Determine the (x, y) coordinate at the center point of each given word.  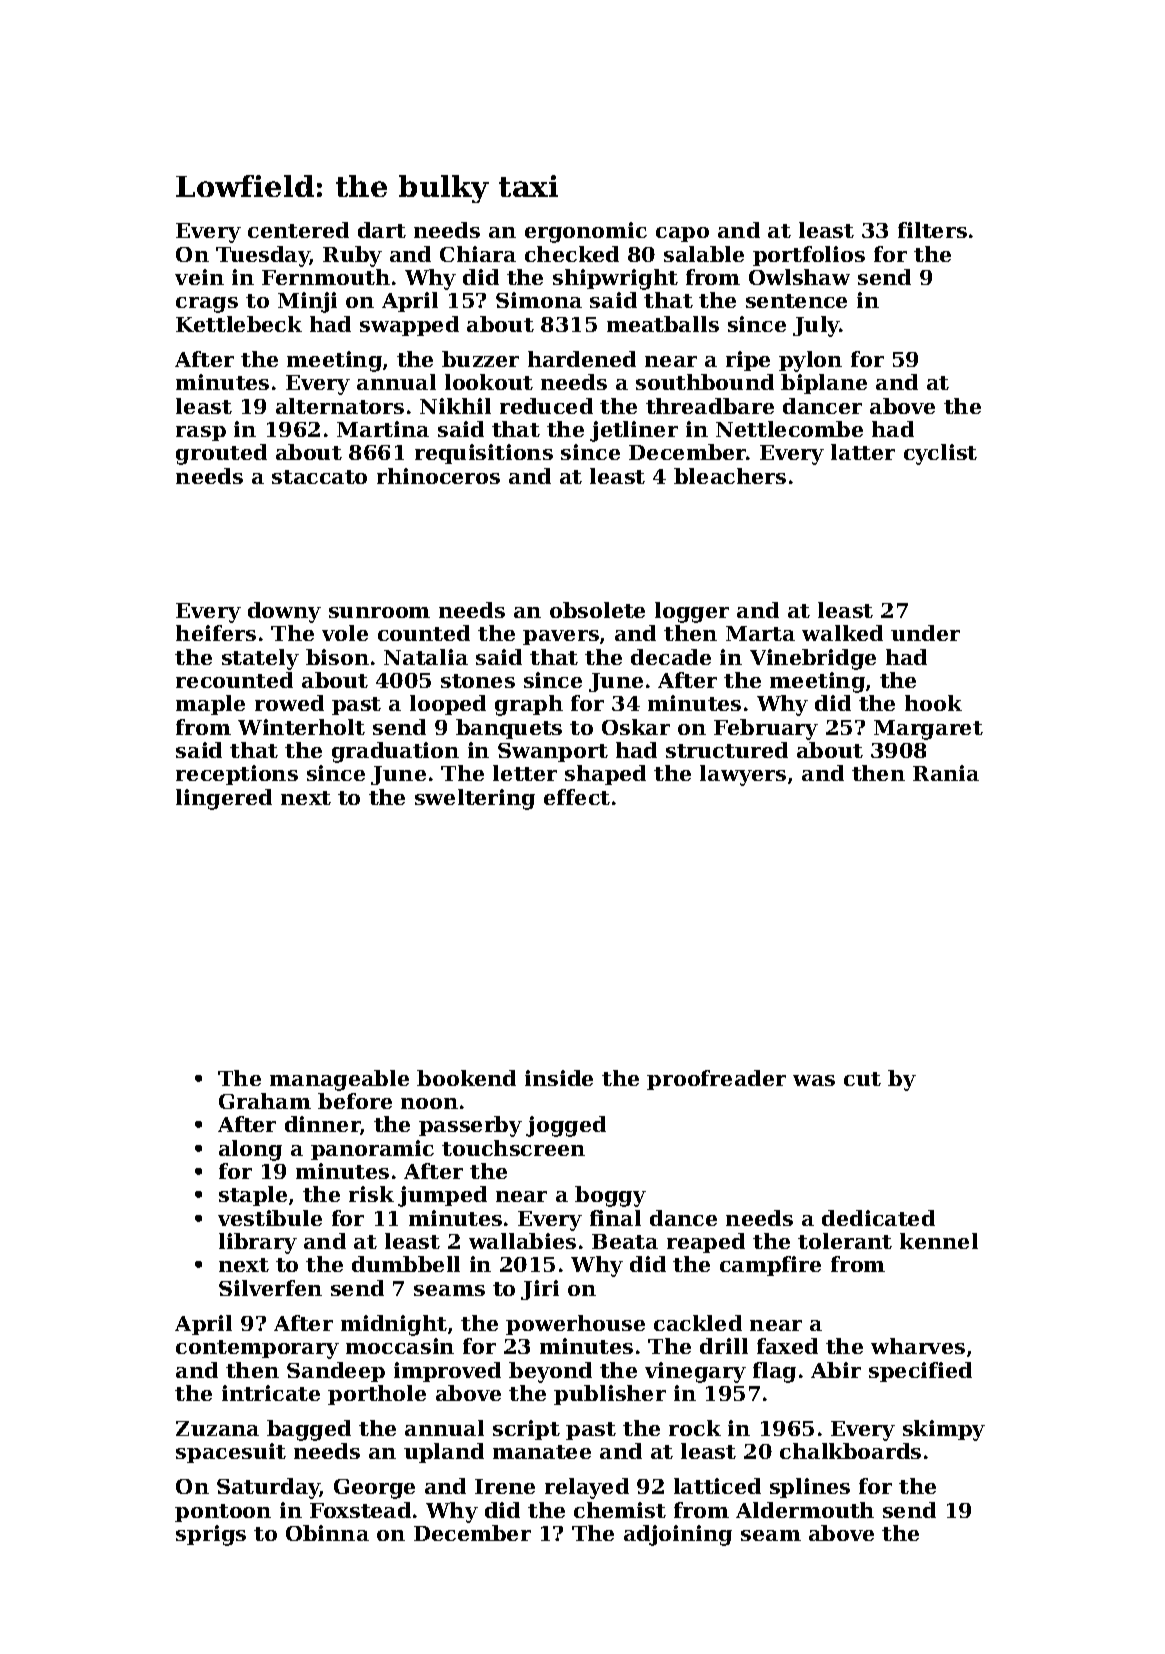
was (814, 1080)
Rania (946, 773)
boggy (610, 1196)
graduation (395, 752)
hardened (582, 359)
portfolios (809, 256)
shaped (605, 775)
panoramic (372, 1150)
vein (199, 277)
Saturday (268, 1488)
